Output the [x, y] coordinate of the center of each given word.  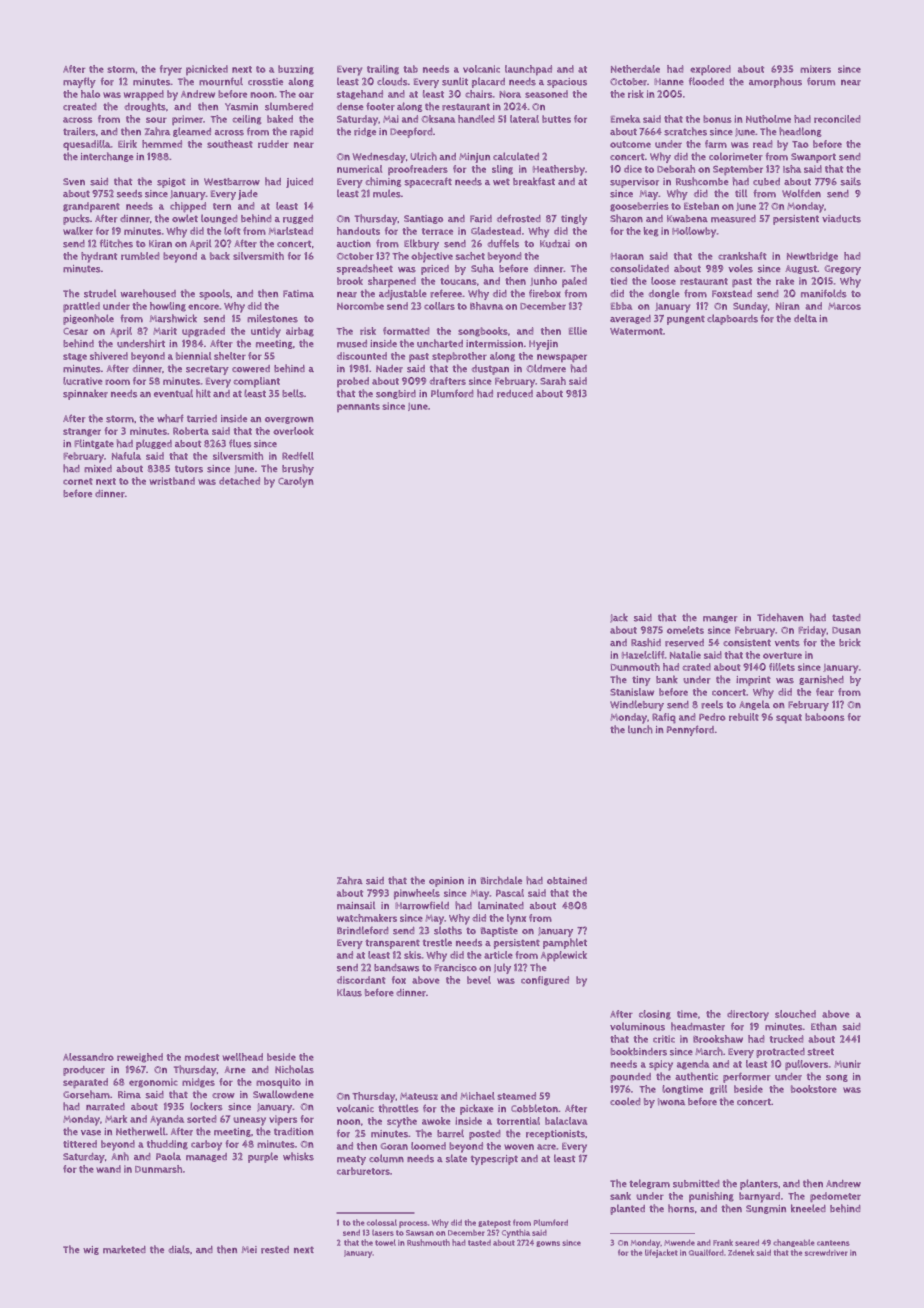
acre [546, 1147]
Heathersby [559, 170]
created [79, 107]
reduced [515, 394]
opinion [446, 882]
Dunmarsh [158, 1169]
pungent [686, 320]
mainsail [356, 905]
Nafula [126, 456]
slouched [795, 1014]
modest [202, 1057]
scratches [685, 131]
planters [759, 1184]
